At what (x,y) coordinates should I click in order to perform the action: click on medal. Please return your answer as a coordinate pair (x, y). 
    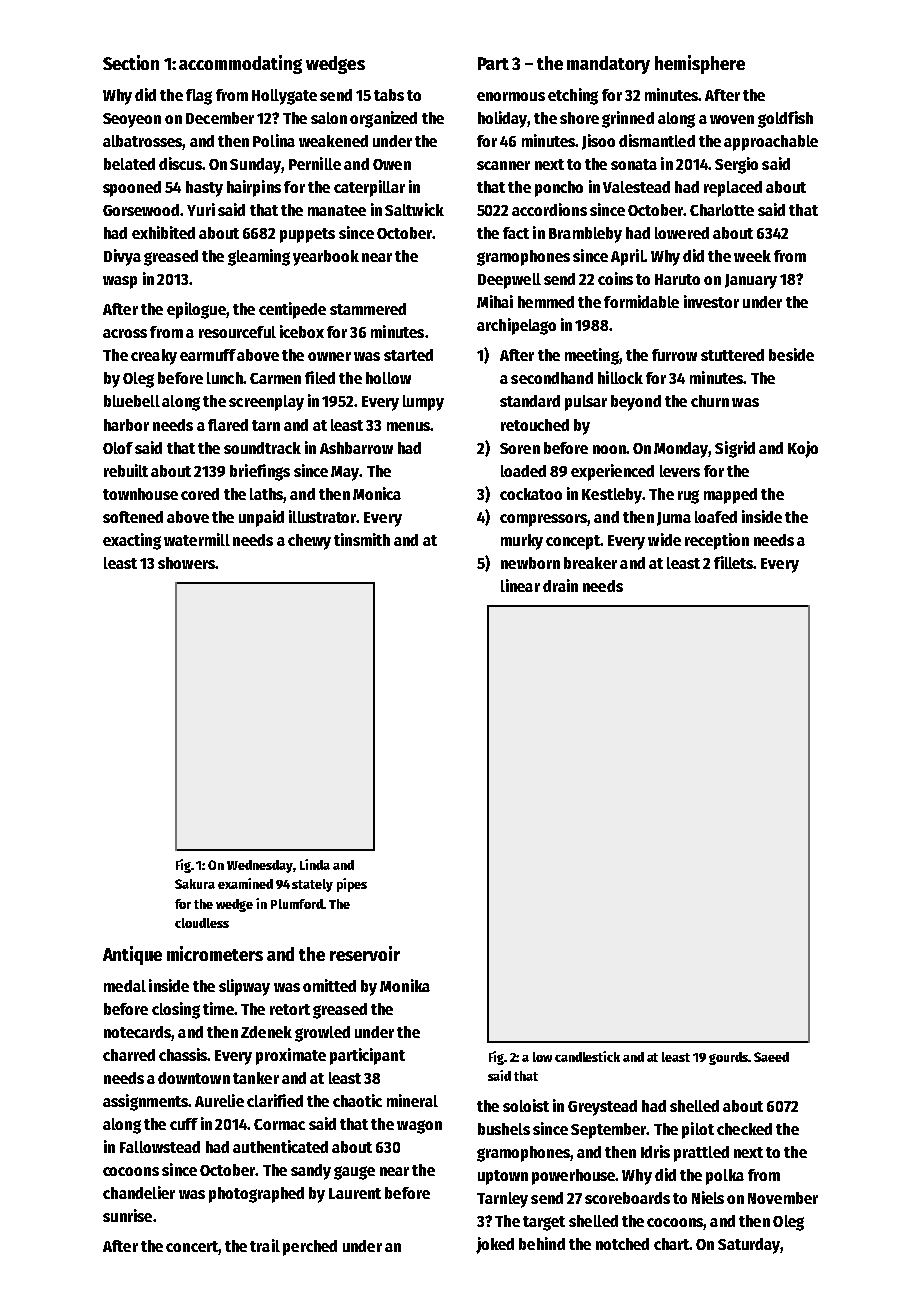
    Looking at the image, I should click on (125, 986).
